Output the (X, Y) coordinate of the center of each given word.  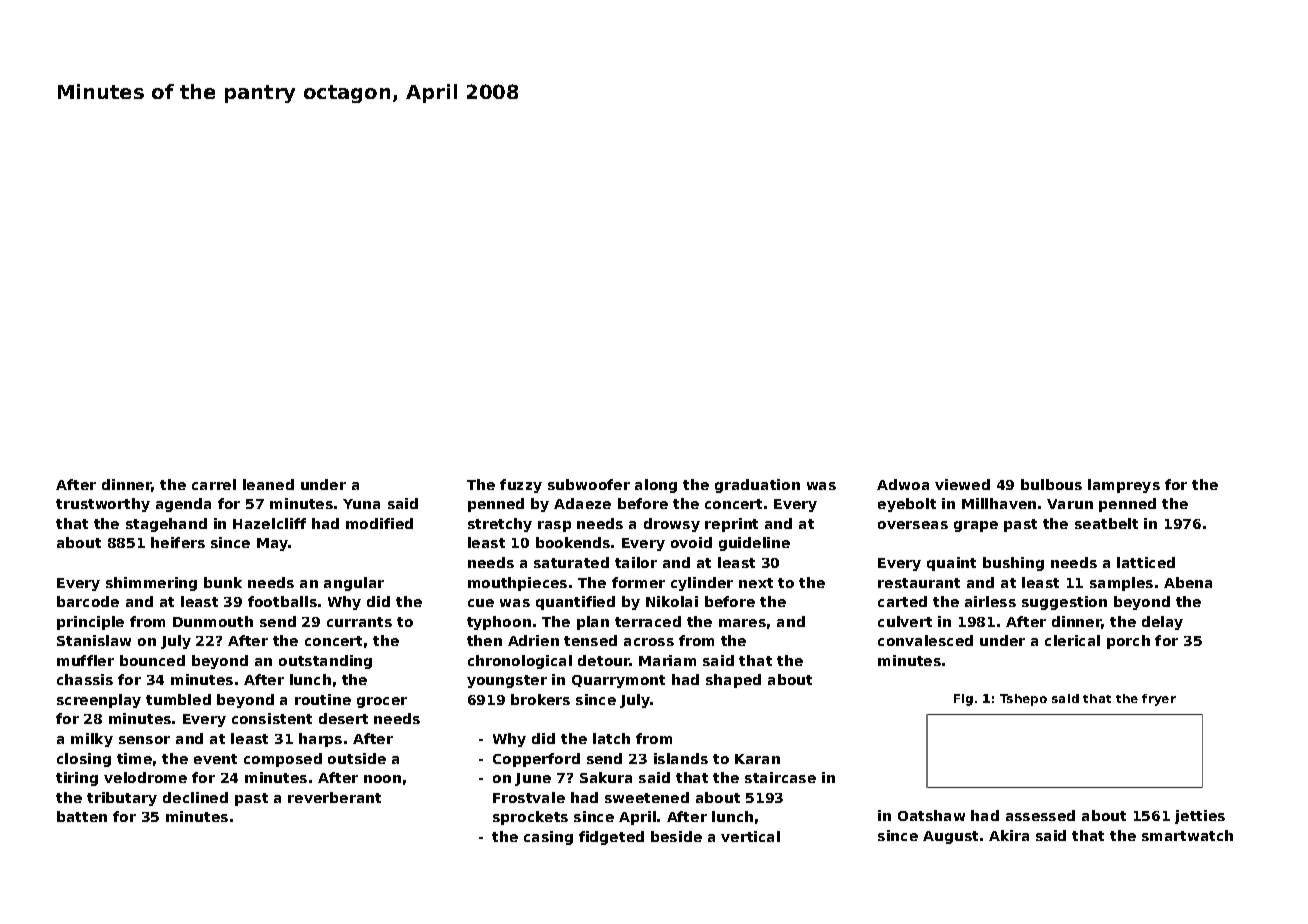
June (533, 779)
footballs (282, 601)
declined (195, 797)
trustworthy (103, 505)
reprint (731, 525)
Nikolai (672, 601)
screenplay (99, 701)
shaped (733, 681)
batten (82, 816)
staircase (780, 777)
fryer (1159, 700)
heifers (178, 542)
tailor (636, 562)
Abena (1188, 582)
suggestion (1064, 603)
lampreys (1124, 486)
